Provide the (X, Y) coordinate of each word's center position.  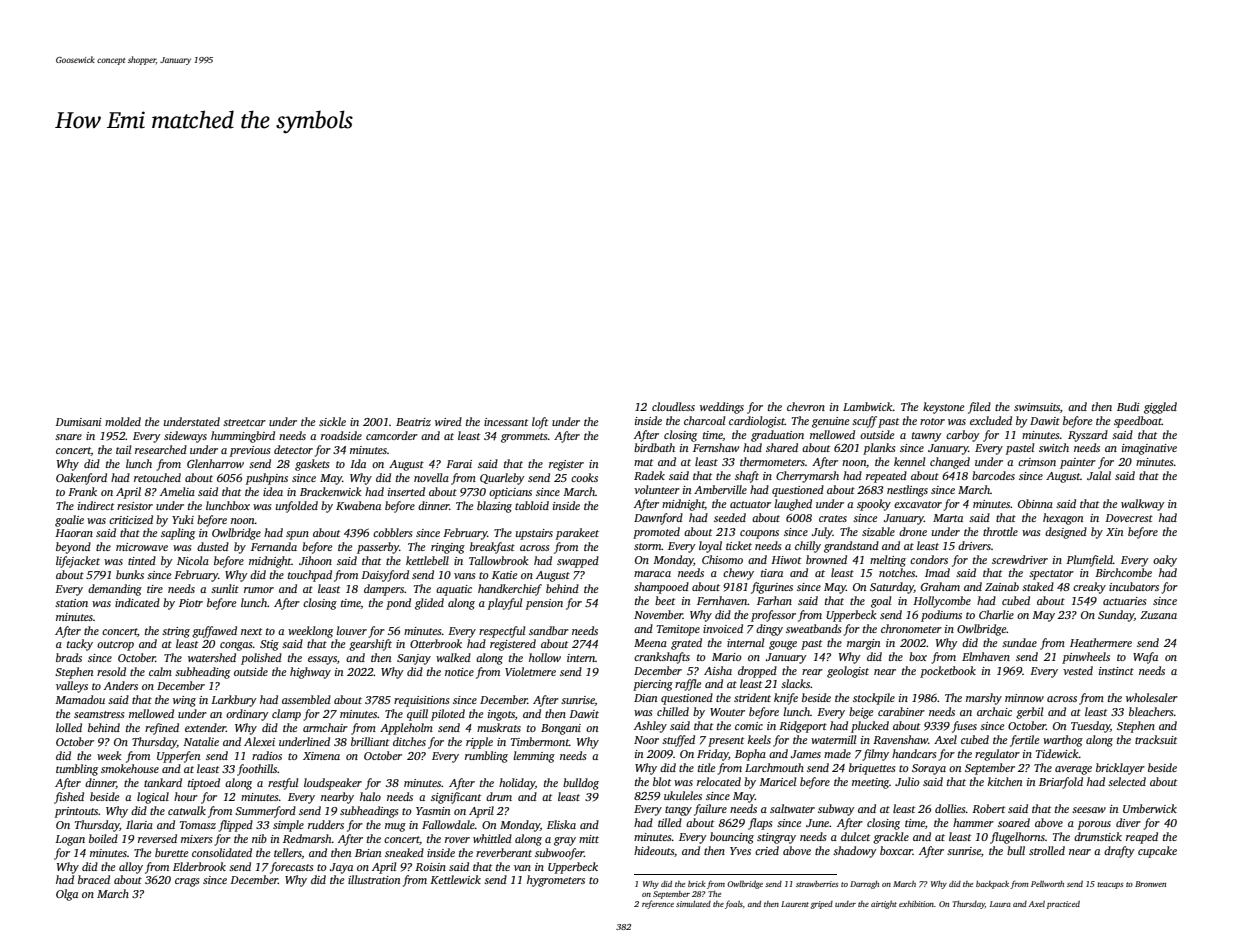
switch (1054, 447)
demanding (115, 590)
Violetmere (530, 671)
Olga (67, 895)
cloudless (673, 406)
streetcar (244, 422)
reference (658, 904)
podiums (941, 616)
